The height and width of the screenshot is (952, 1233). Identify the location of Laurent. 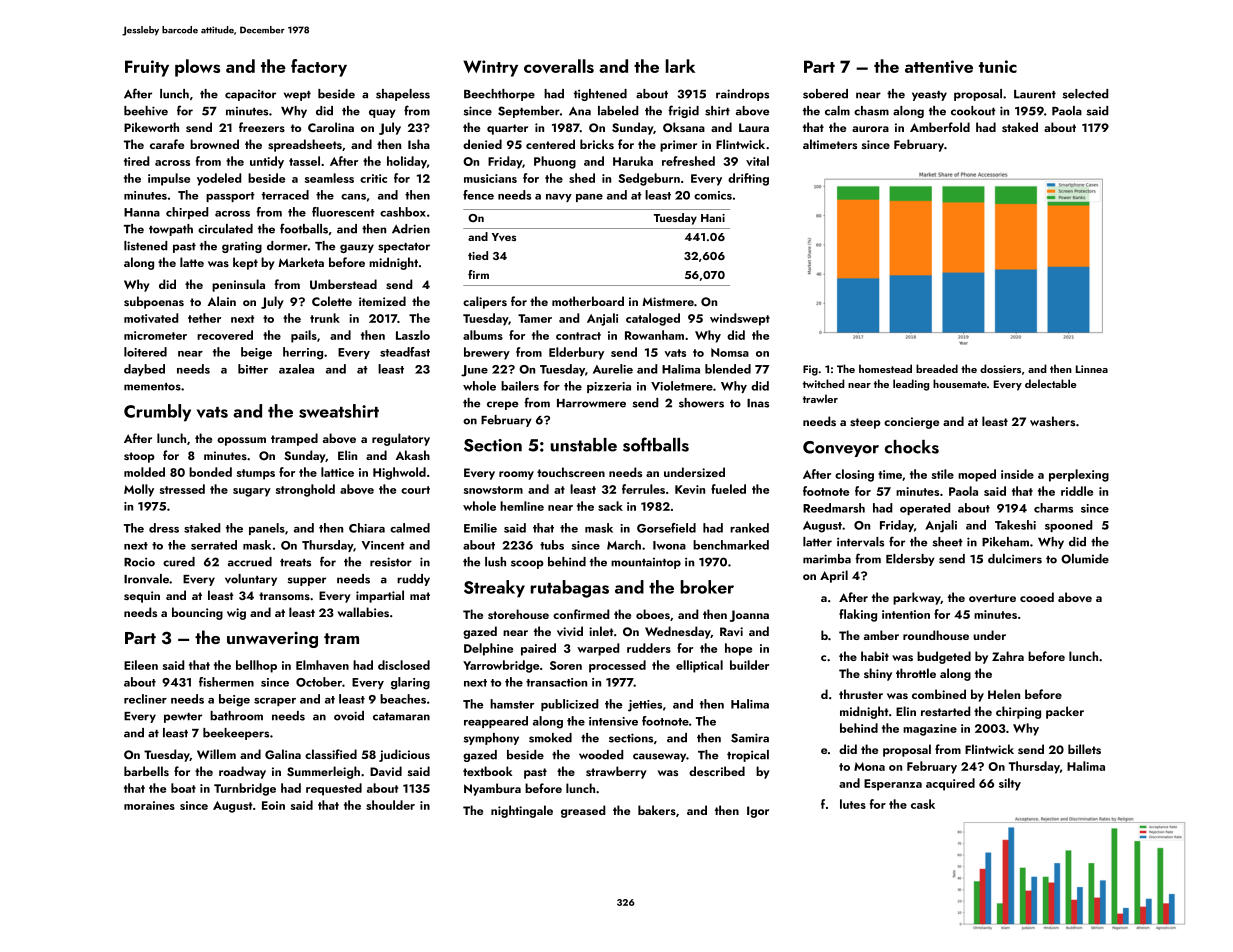
(1035, 94).
